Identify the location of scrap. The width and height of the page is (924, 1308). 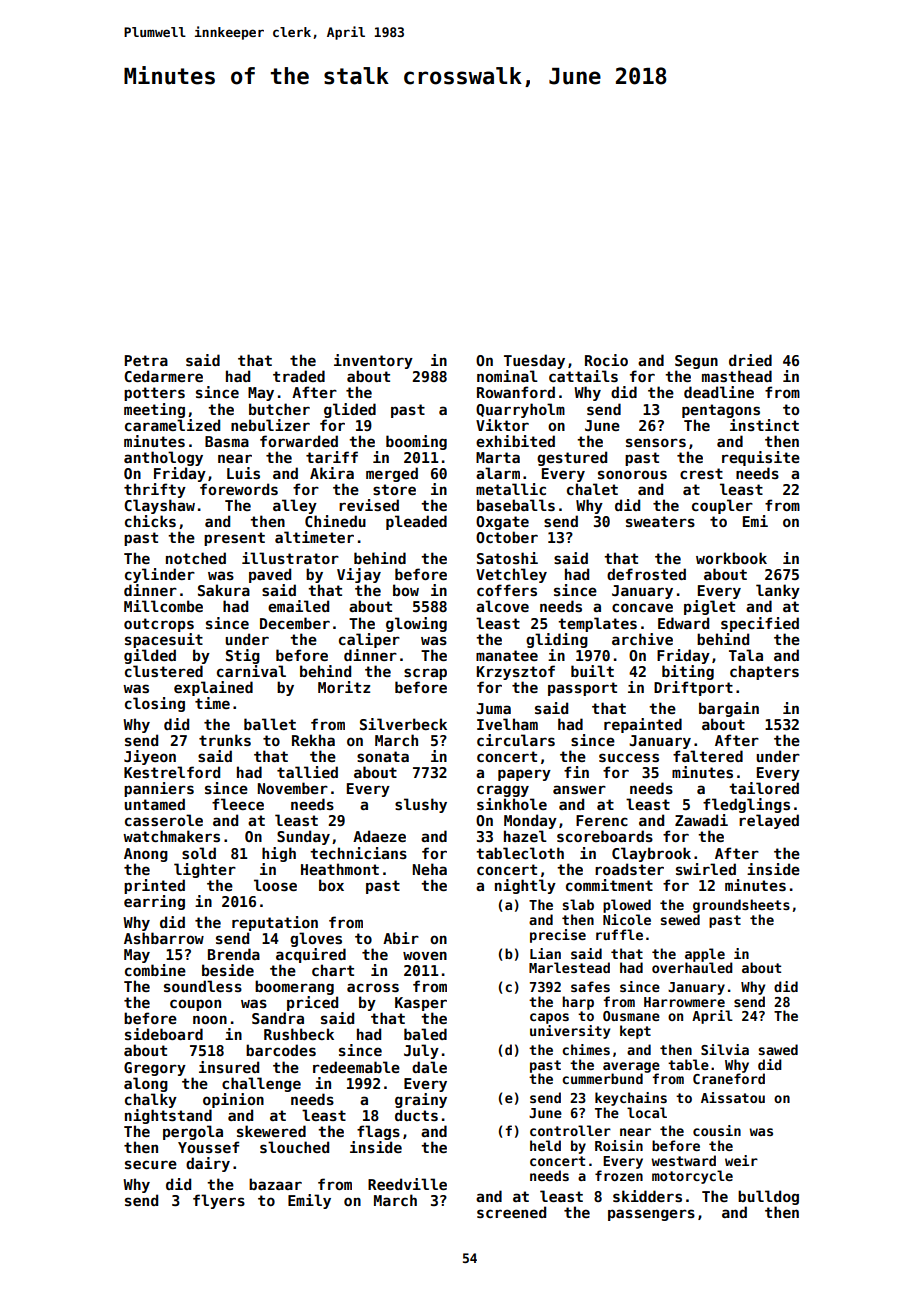
(425, 674).
